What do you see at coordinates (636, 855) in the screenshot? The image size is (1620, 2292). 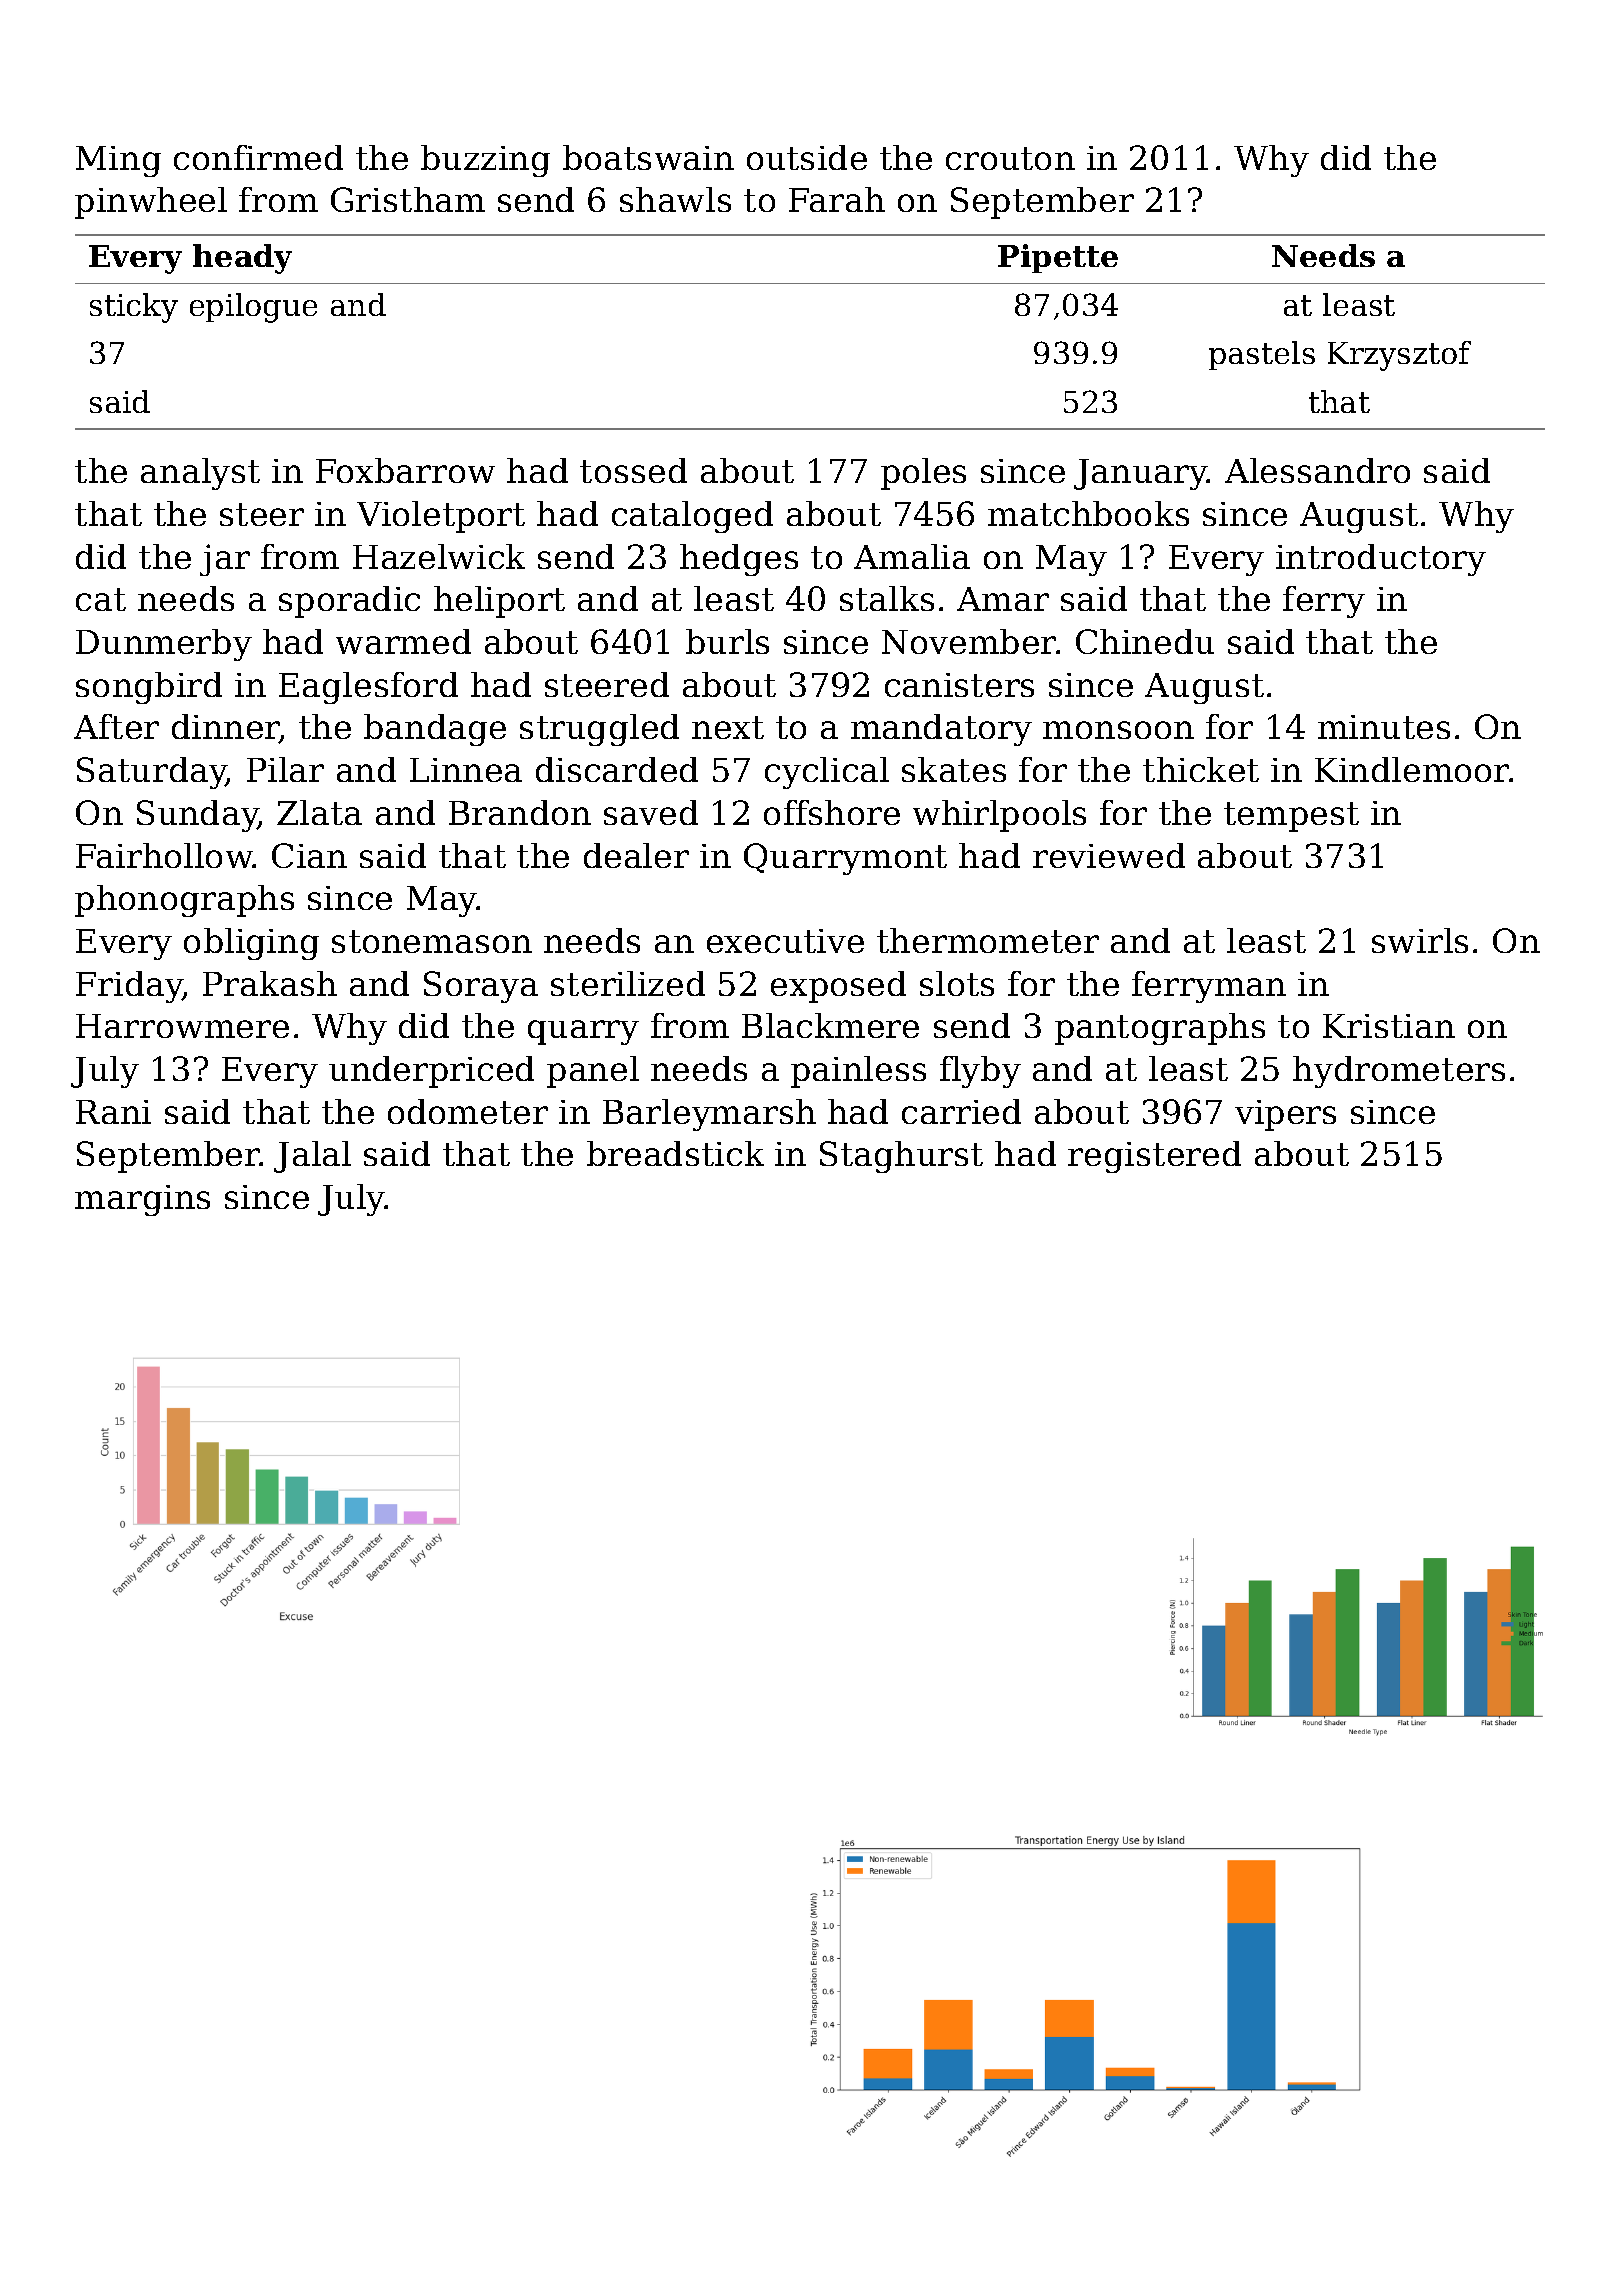 I see `dealer` at bounding box center [636, 855].
